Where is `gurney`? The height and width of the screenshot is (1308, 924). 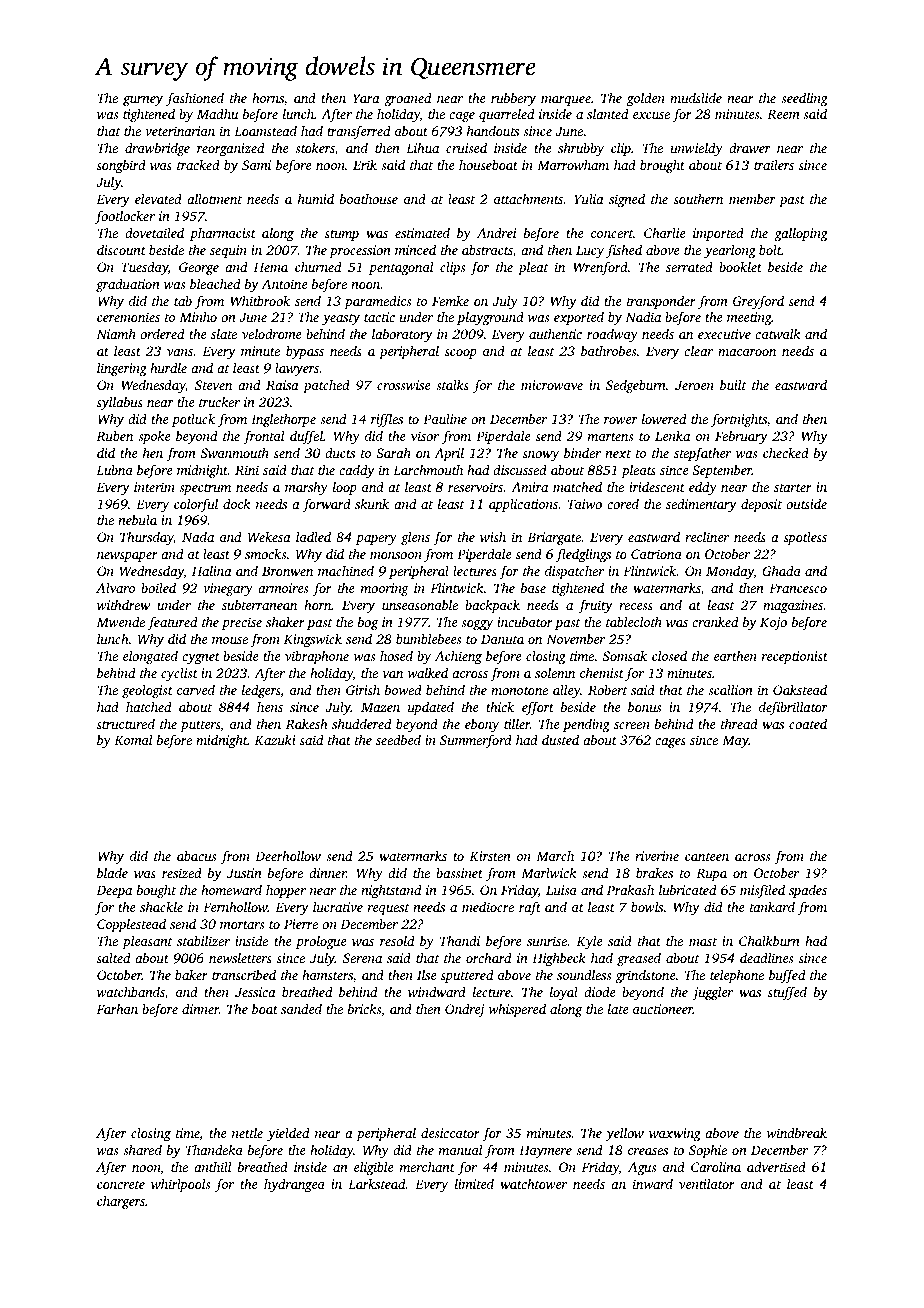
gurney is located at coordinates (143, 101).
